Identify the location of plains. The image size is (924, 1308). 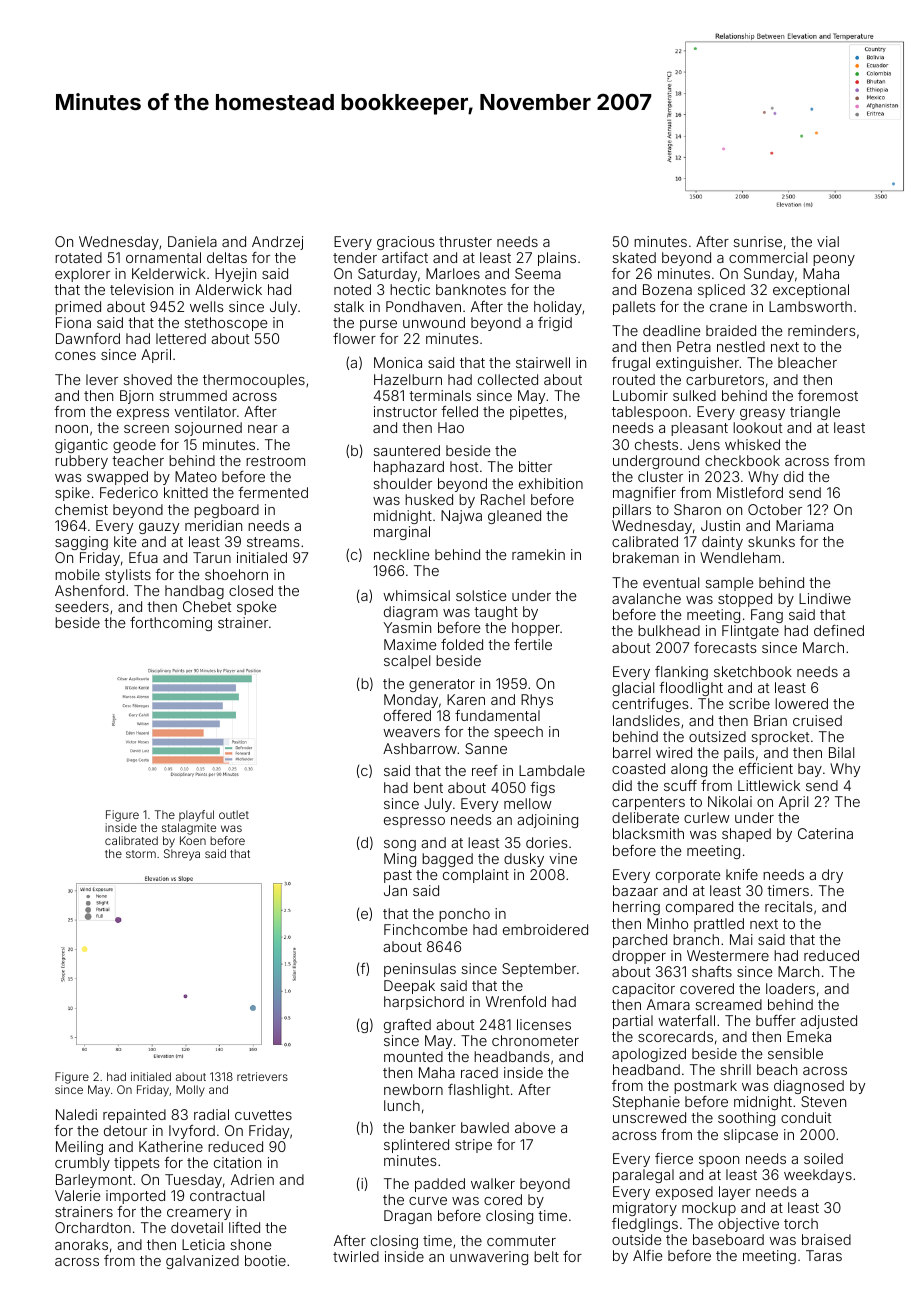
(557, 259).
